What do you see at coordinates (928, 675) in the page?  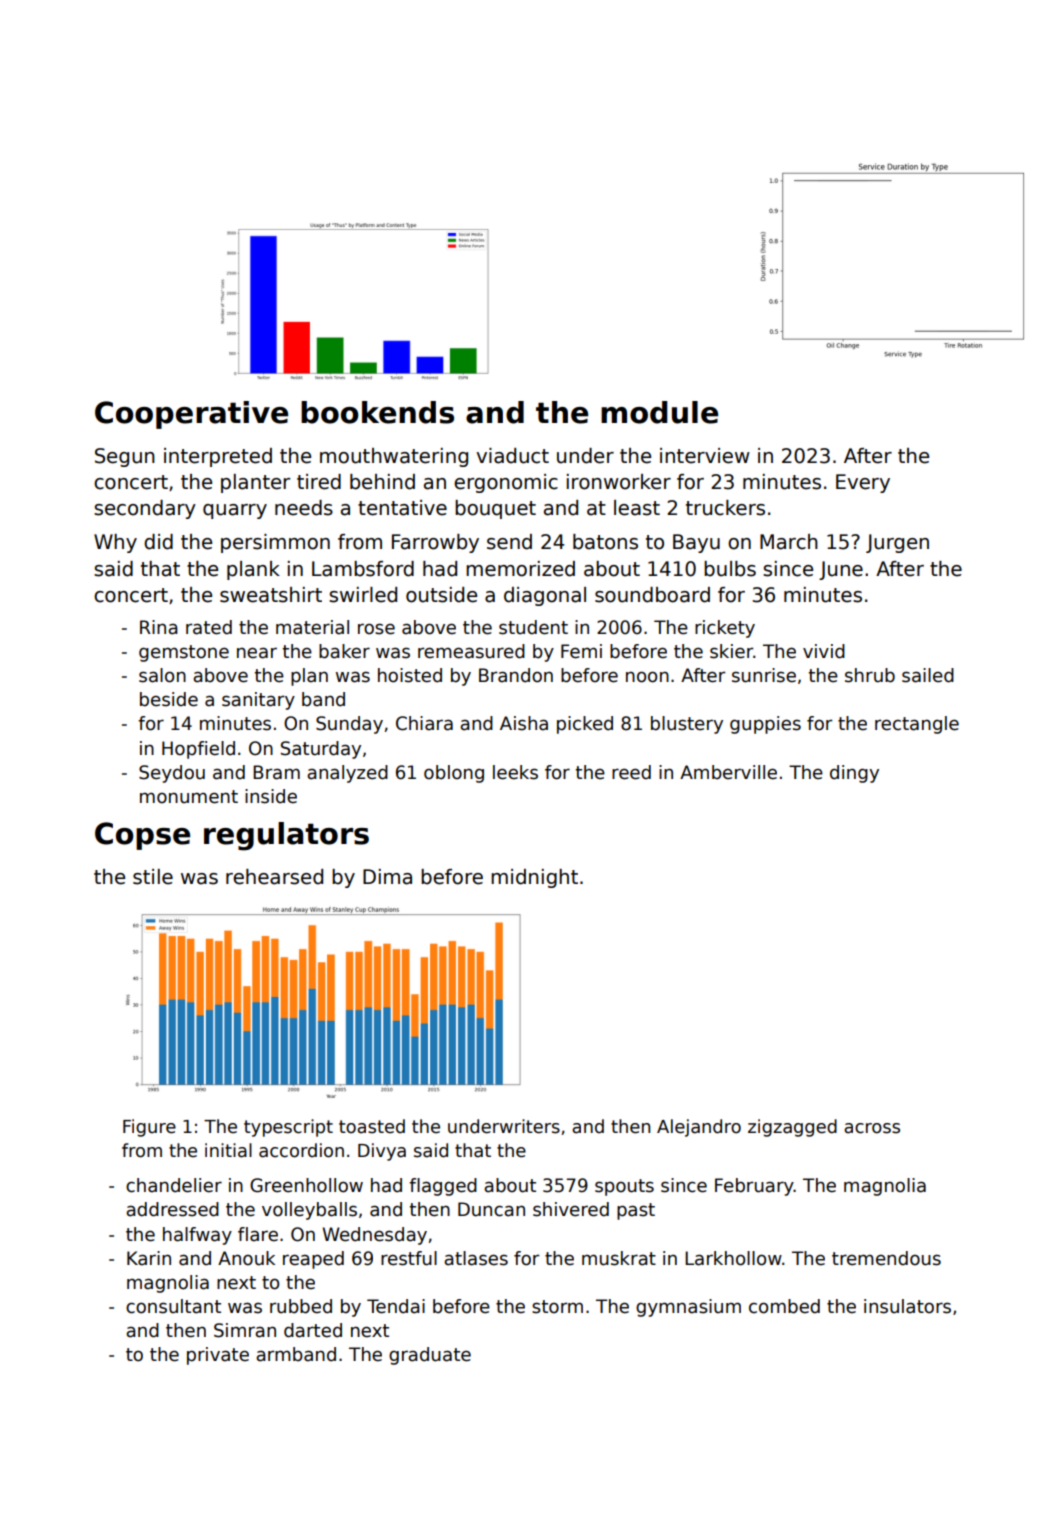 I see `sailed` at bounding box center [928, 675].
